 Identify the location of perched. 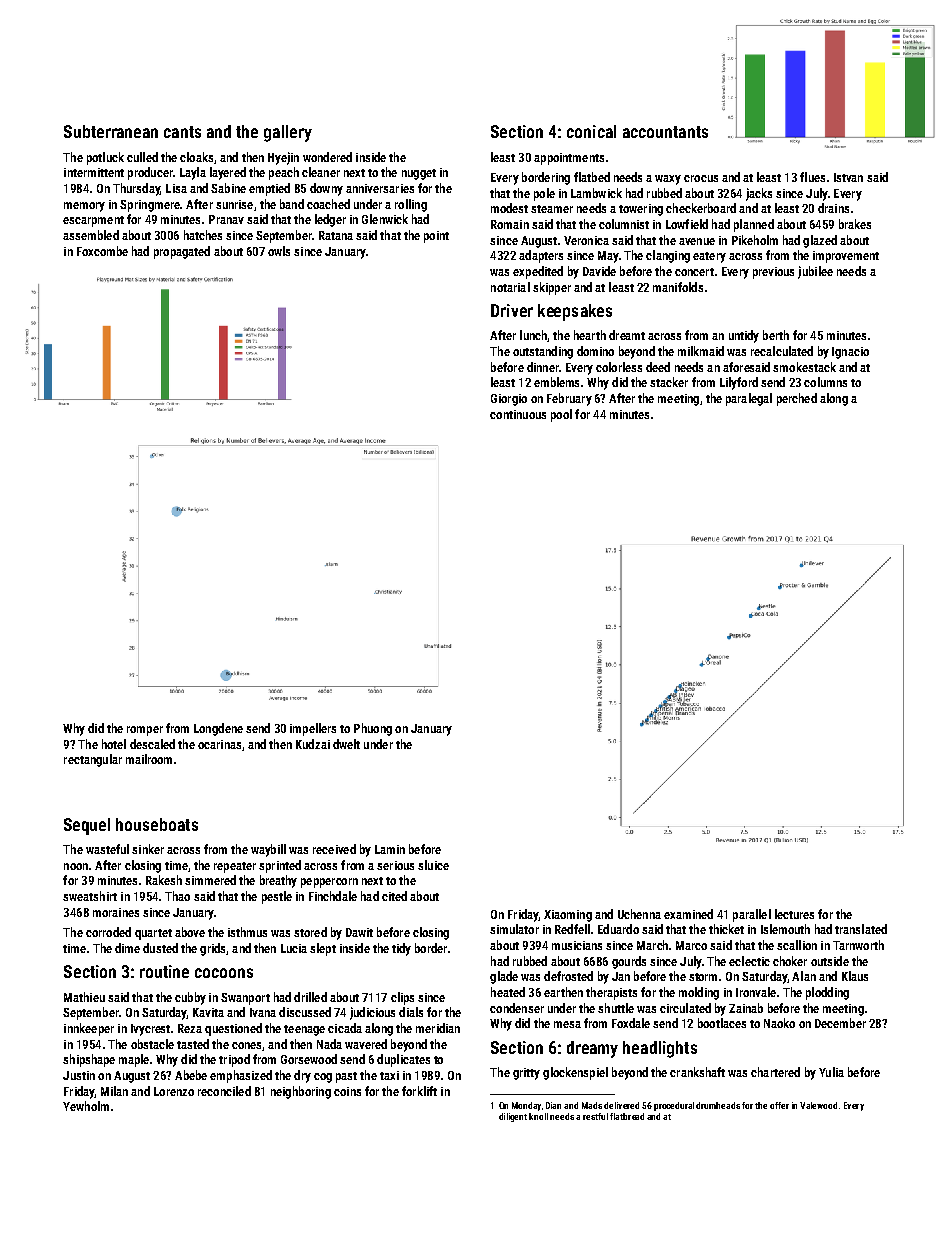
(797, 399).
